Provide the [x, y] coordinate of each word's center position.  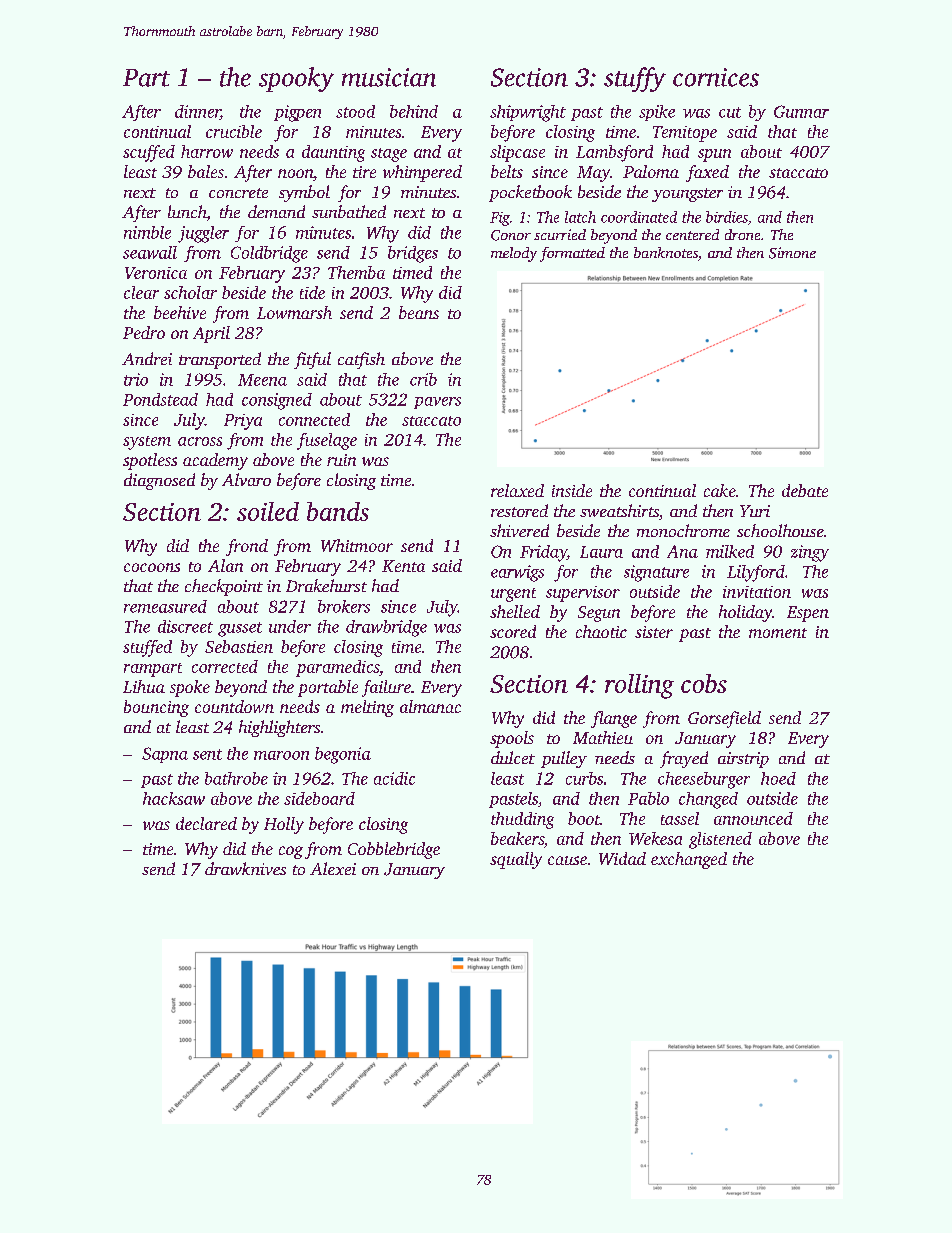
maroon [281, 755]
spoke [190, 688]
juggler [203, 234]
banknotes [666, 252]
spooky [296, 79]
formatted [572, 254]
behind [414, 111]
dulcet [513, 757]
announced [753, 818]
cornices [716, 77]
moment [778, 633]
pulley [564, 759]
